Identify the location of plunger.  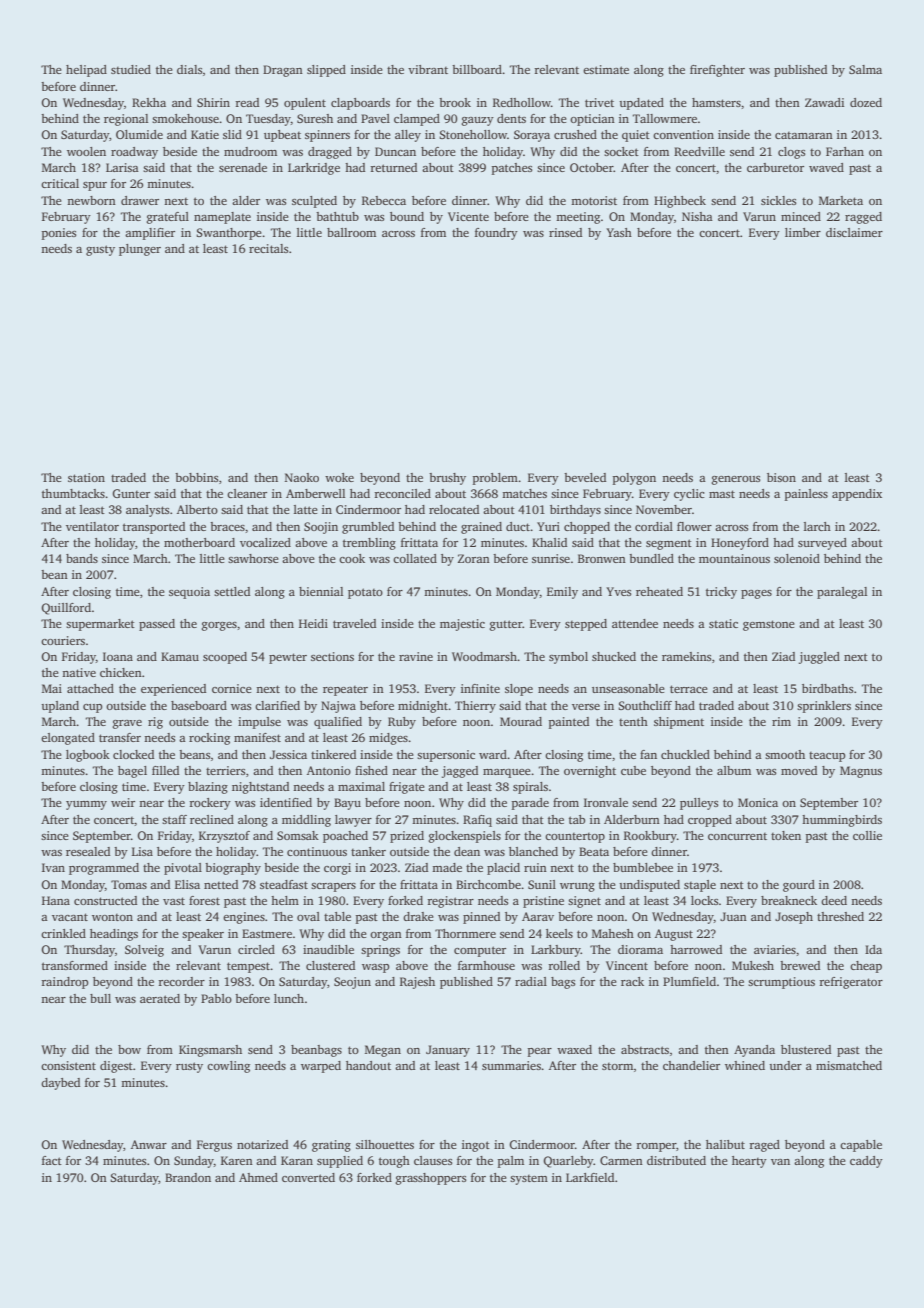
(140, 250).
